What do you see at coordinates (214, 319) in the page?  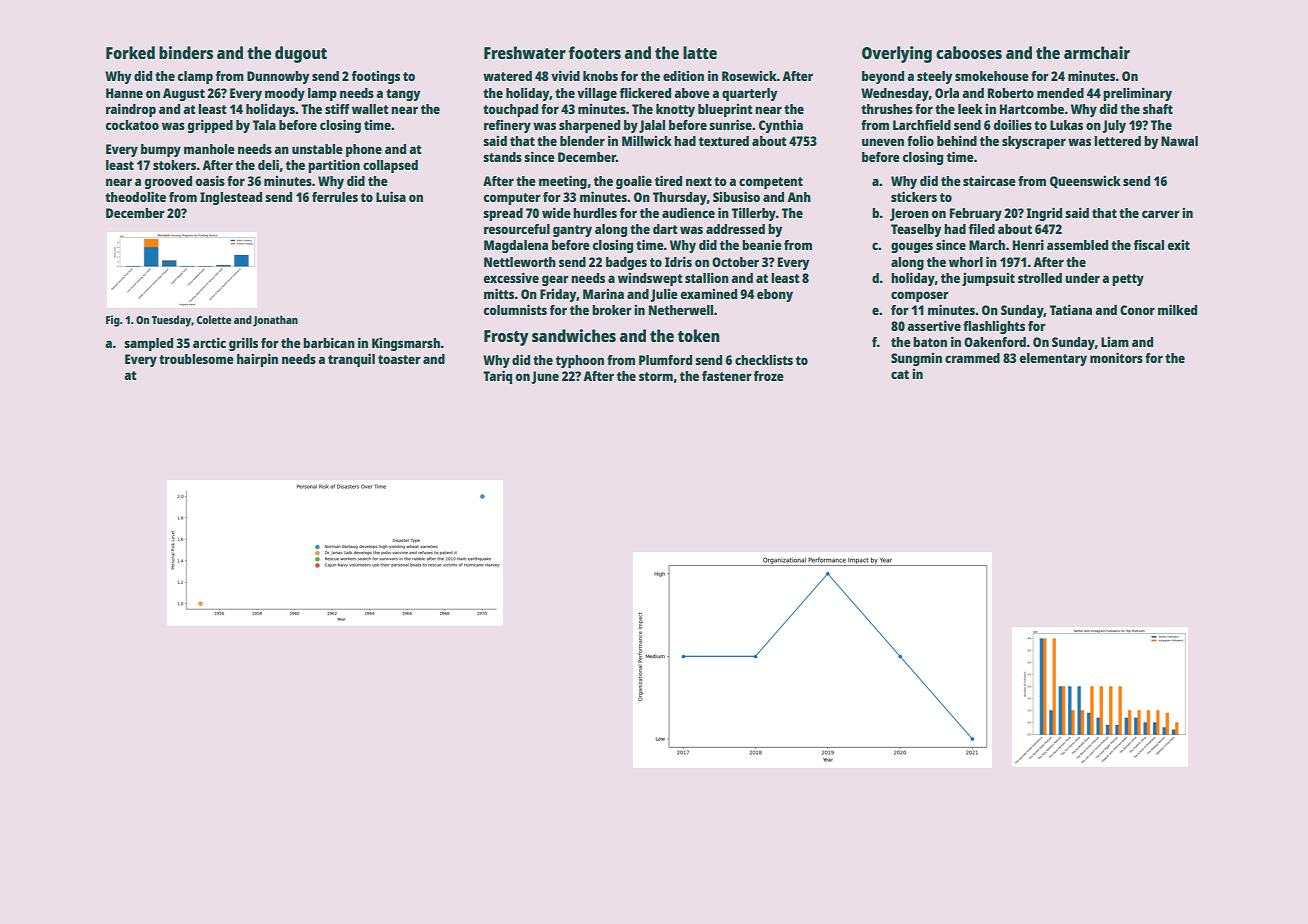 I see `Colette` at bounding box center [214, 319].
